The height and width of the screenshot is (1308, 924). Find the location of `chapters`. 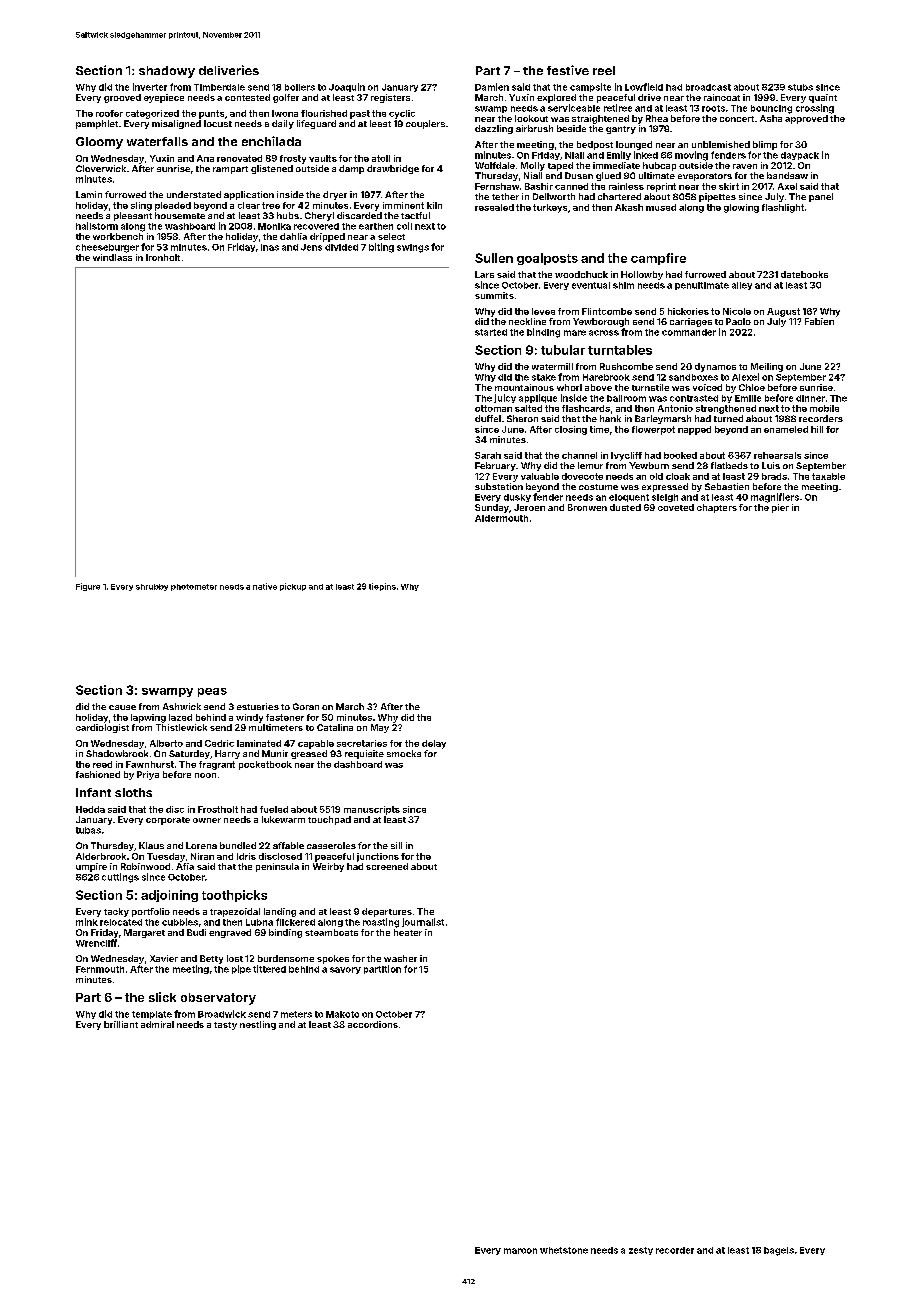

chapters is located at coordinates (717, 508).
